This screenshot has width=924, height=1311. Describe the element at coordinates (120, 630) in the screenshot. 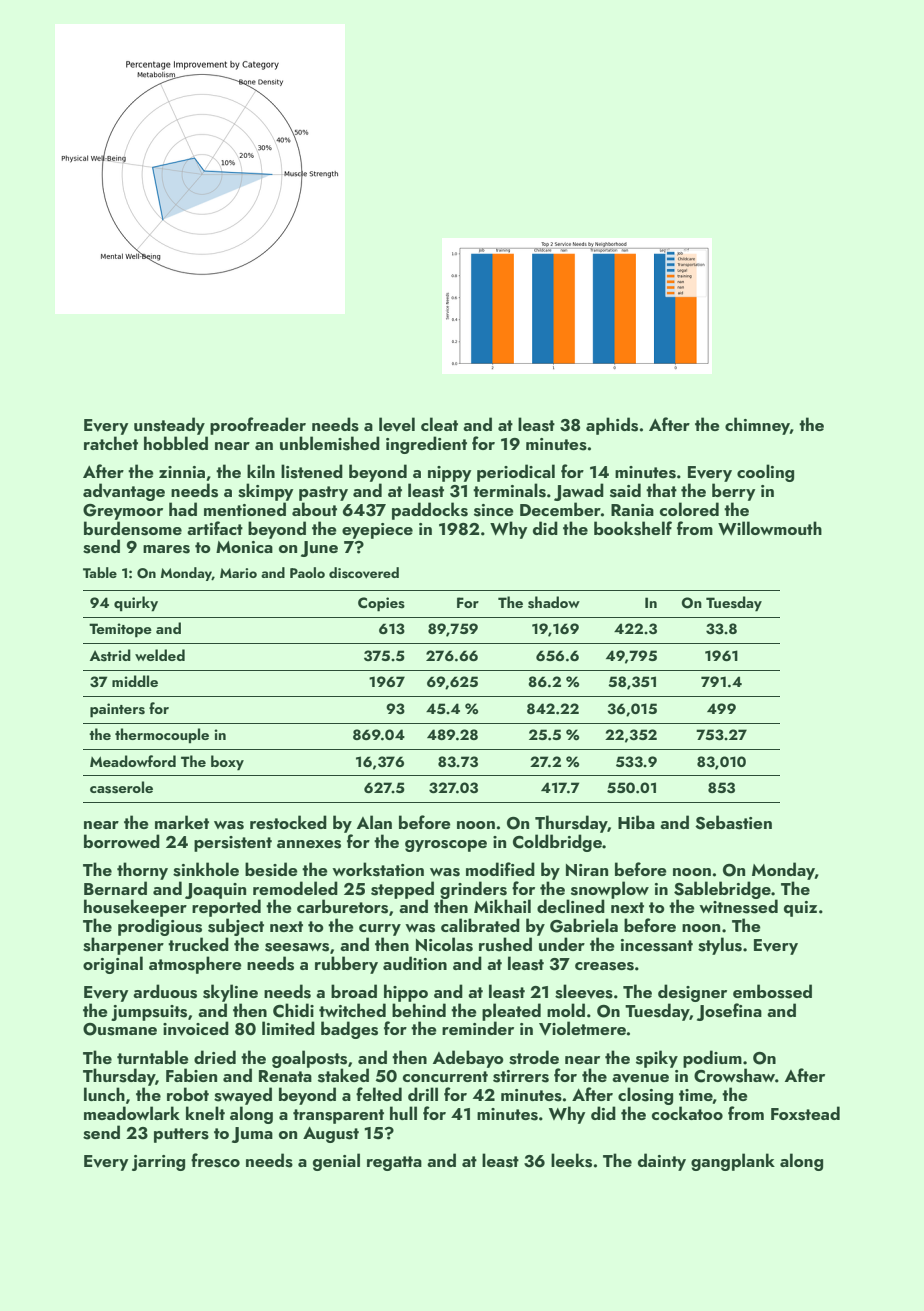

I see `Temitope` at that location.
